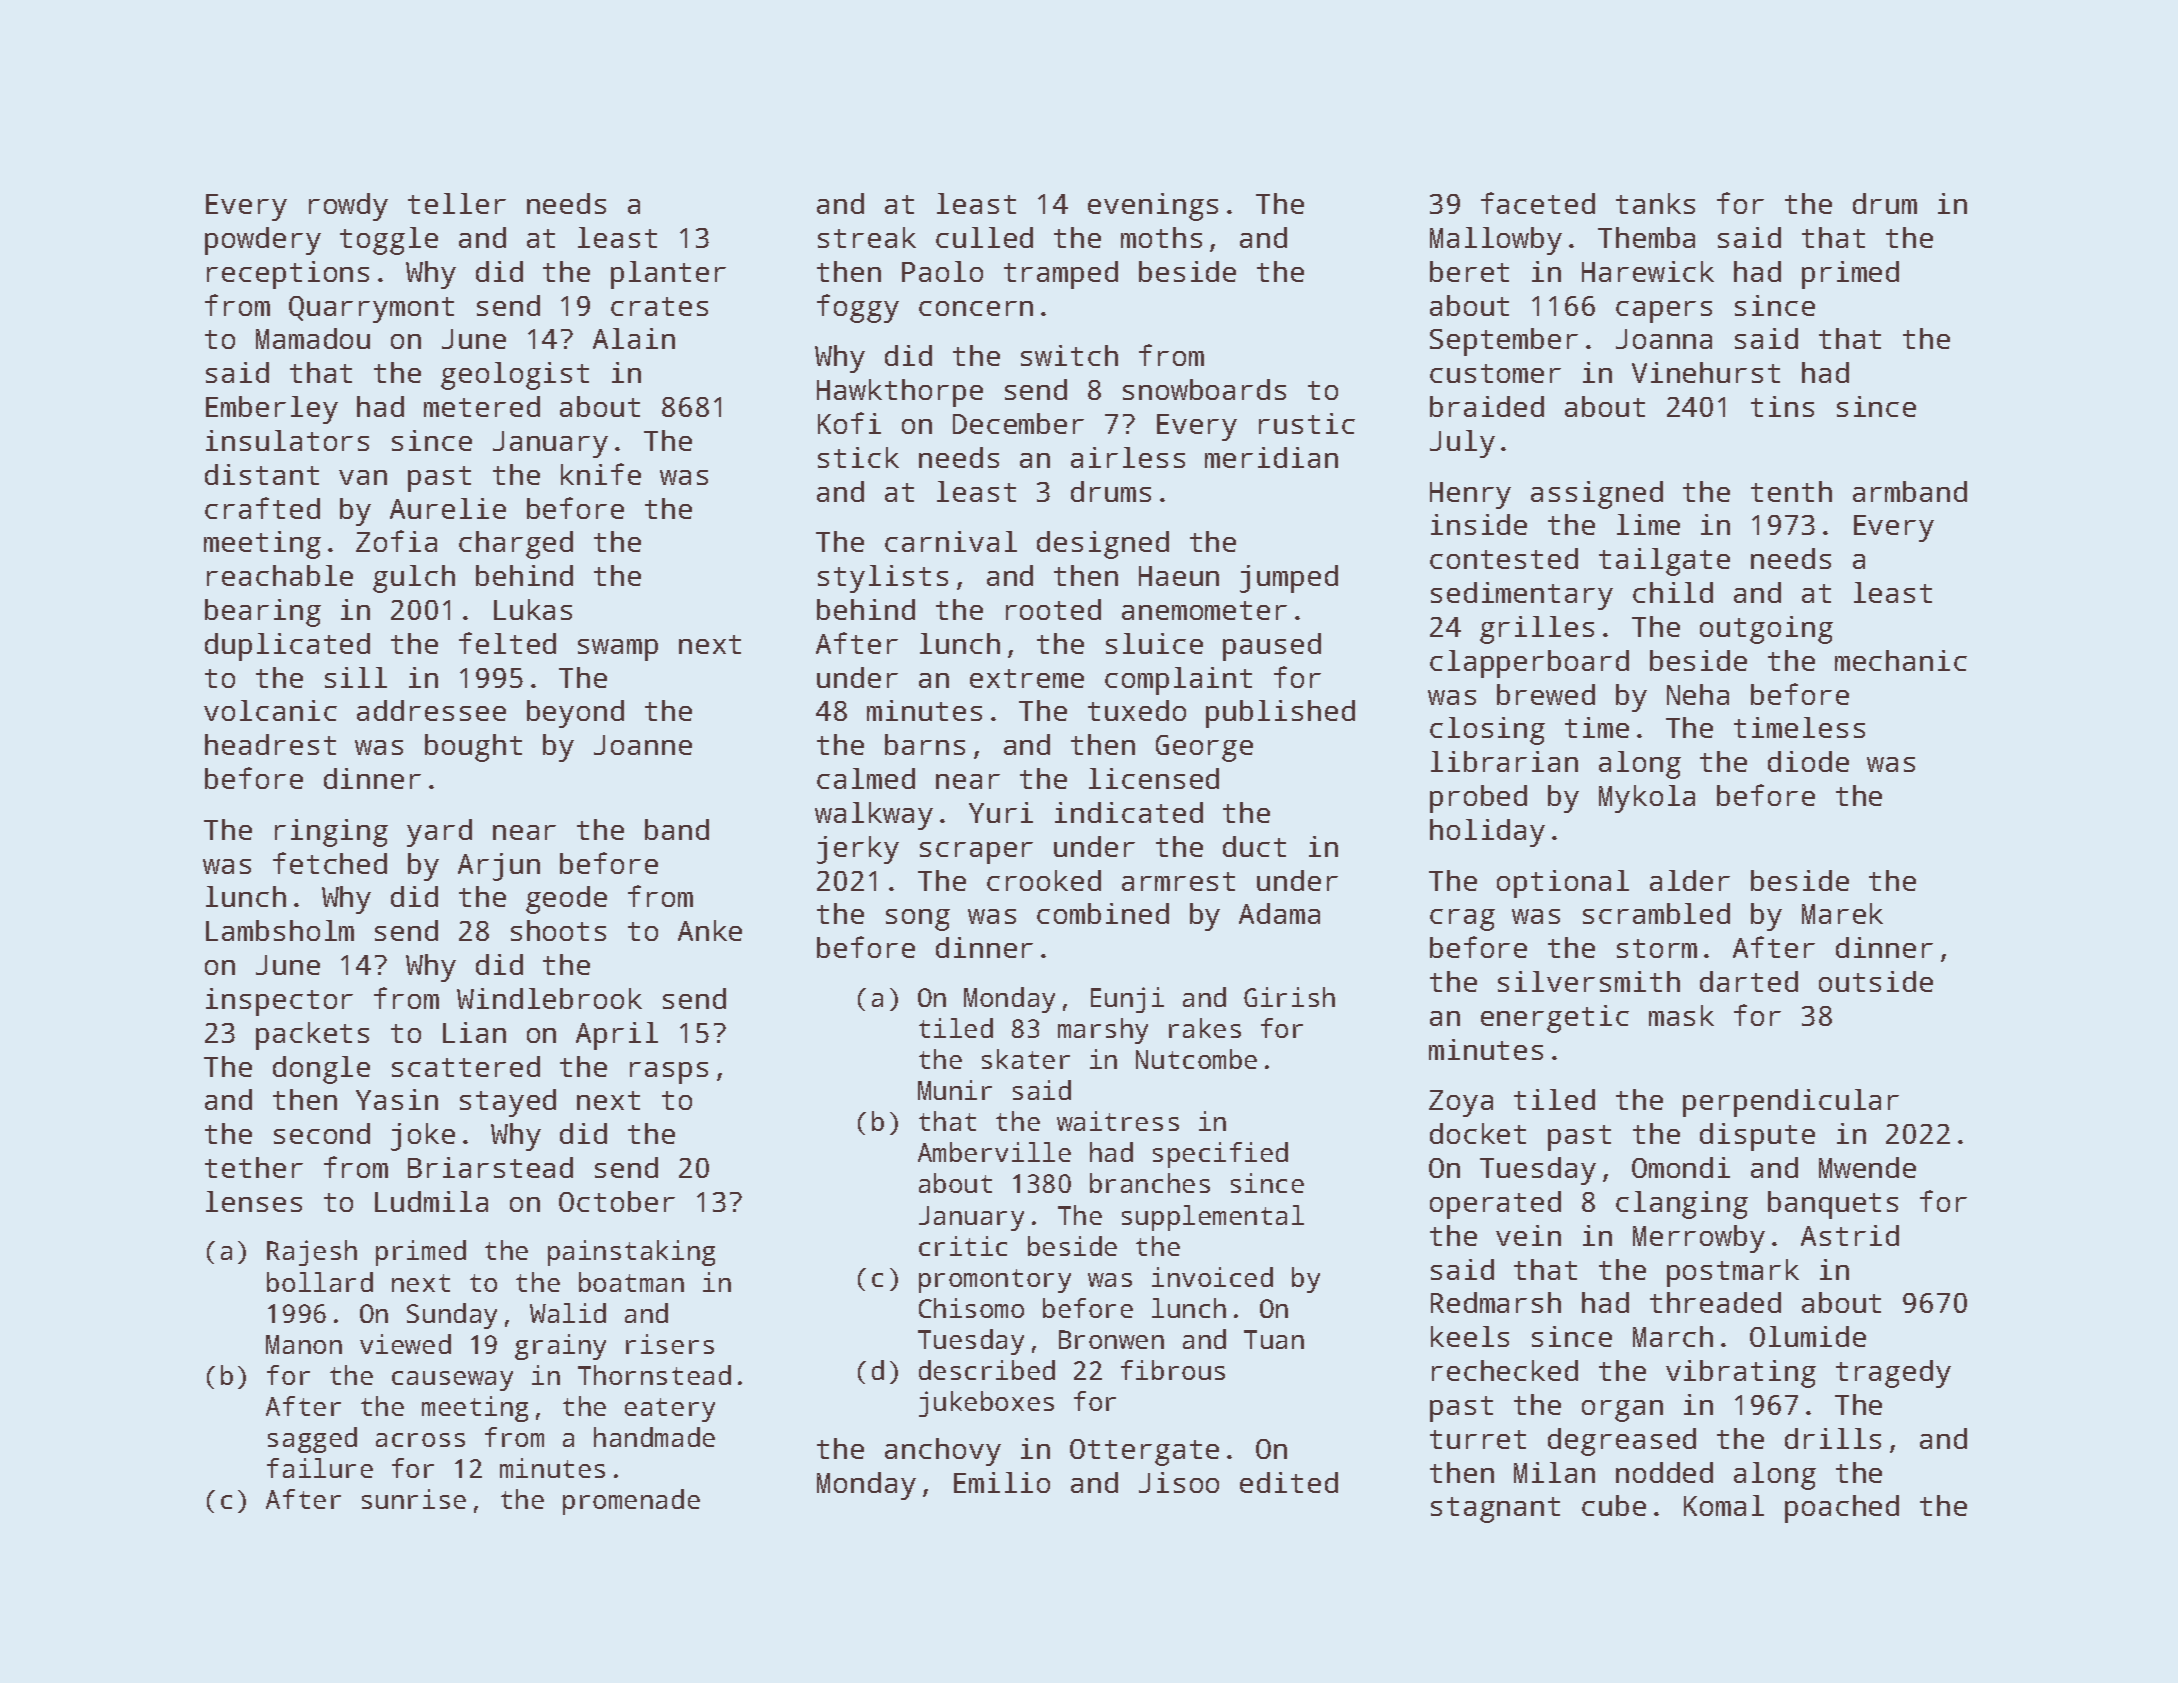 Image resolution: width=2178 pixels, height=1683 pixels. I want to click on Marek, so click(1842, 913).
